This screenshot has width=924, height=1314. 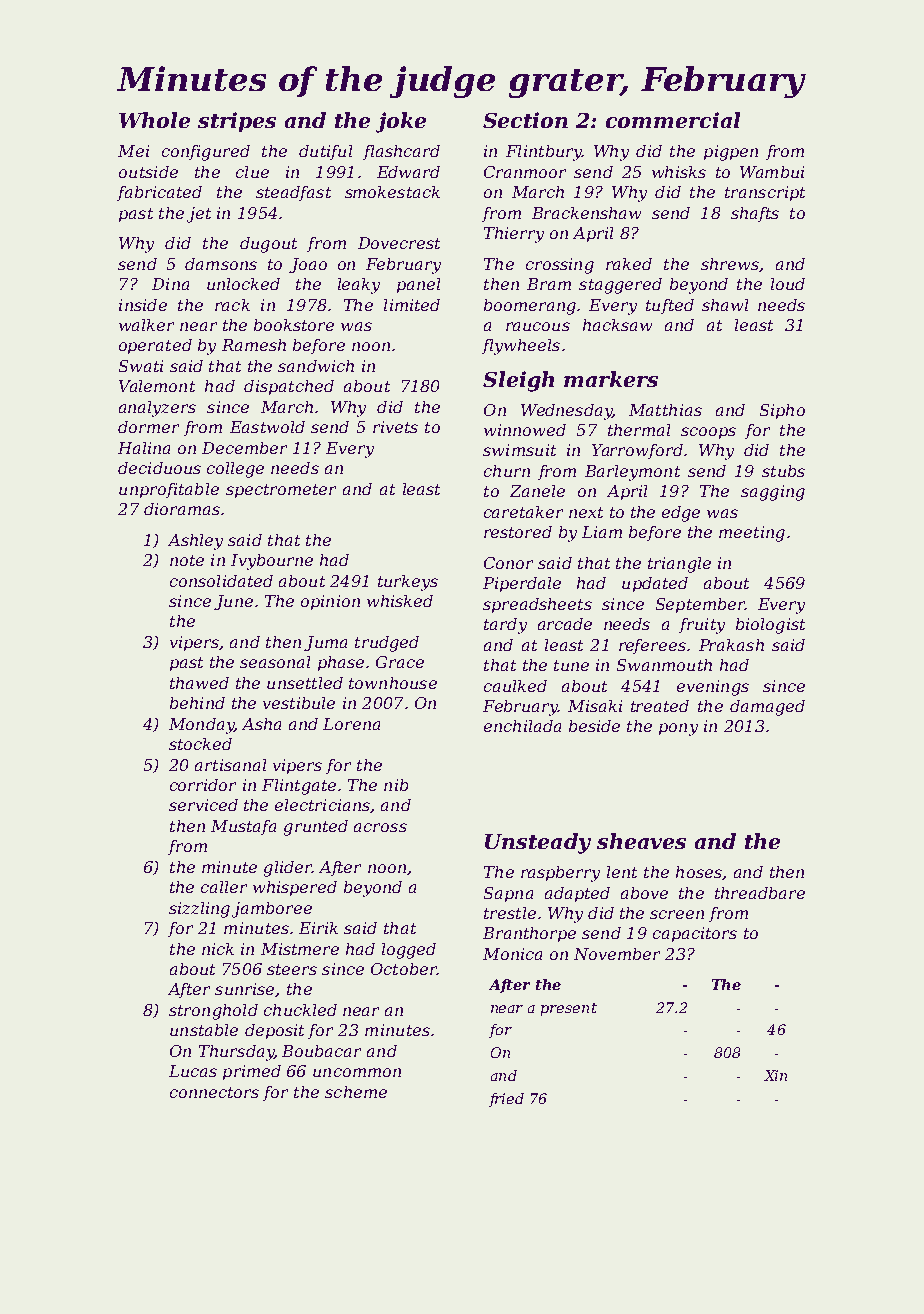 What do you see at coordinates (204, 1030) in the screenshot?
I see `unstable` at bounding box center [204, 1030].
